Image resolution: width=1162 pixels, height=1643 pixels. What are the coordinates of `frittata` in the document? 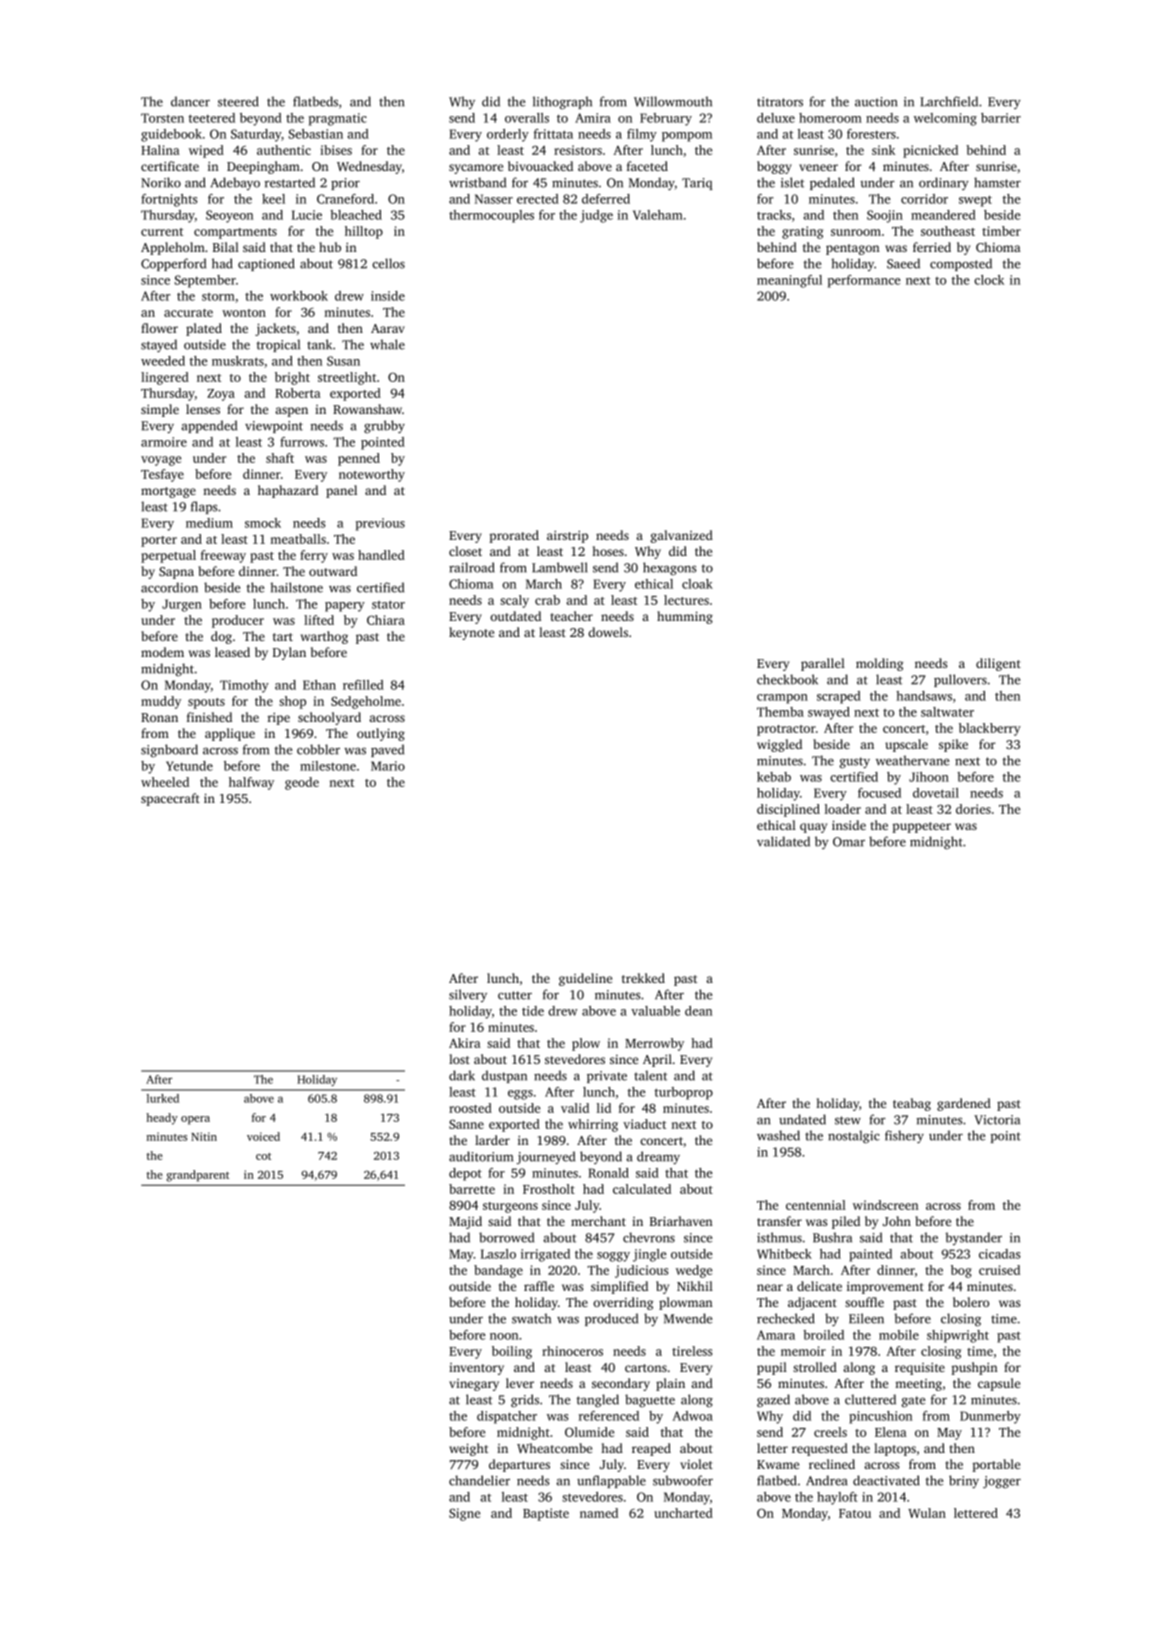 It's located at (553, 134).
